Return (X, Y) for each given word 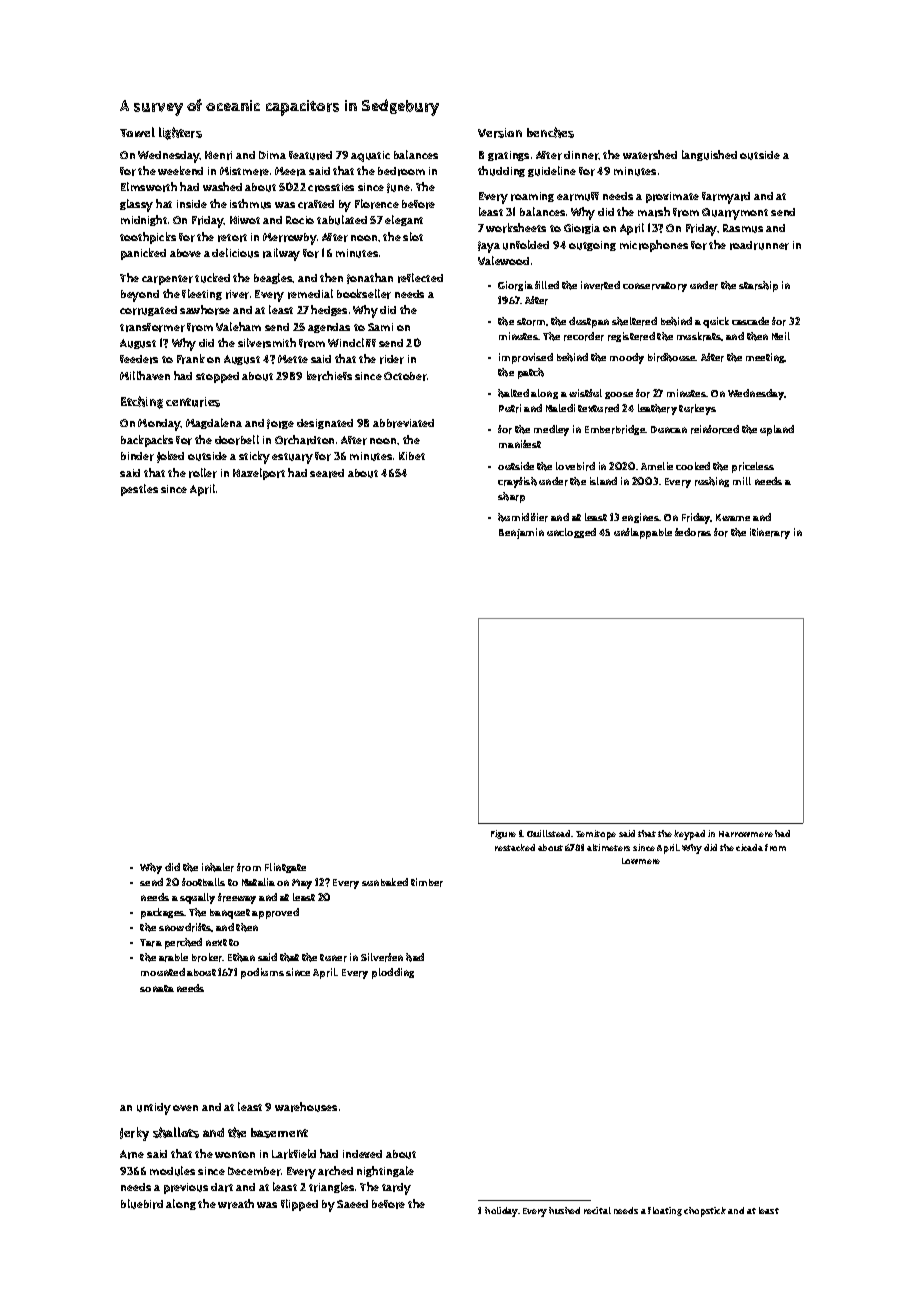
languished (709, 155)
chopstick (705, 1212)
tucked (212, 278)
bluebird (142, 1204)
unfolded (526, 245)
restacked (515, 847)
